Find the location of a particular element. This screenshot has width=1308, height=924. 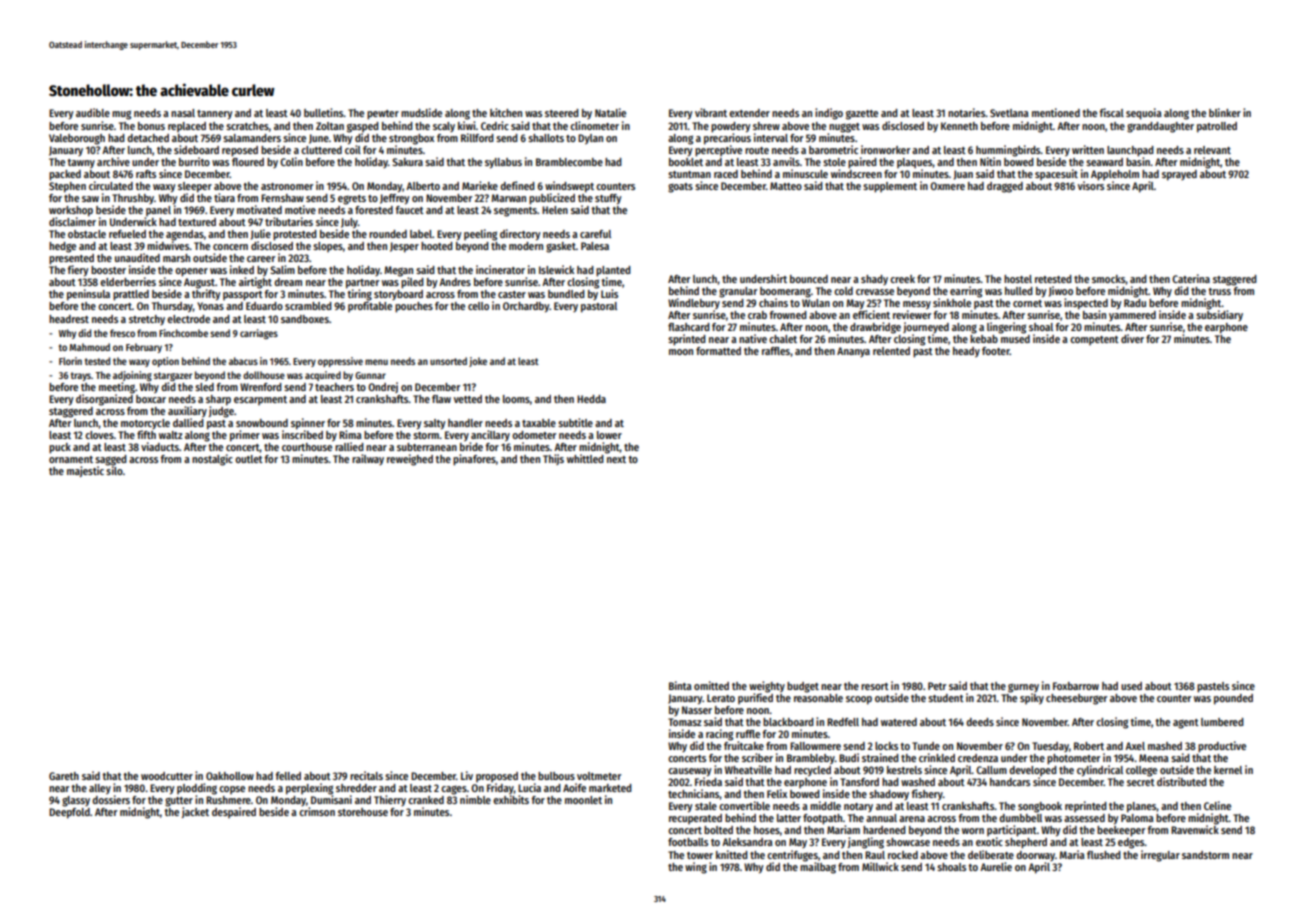

pinafores is located at coordinates (474, 460).
